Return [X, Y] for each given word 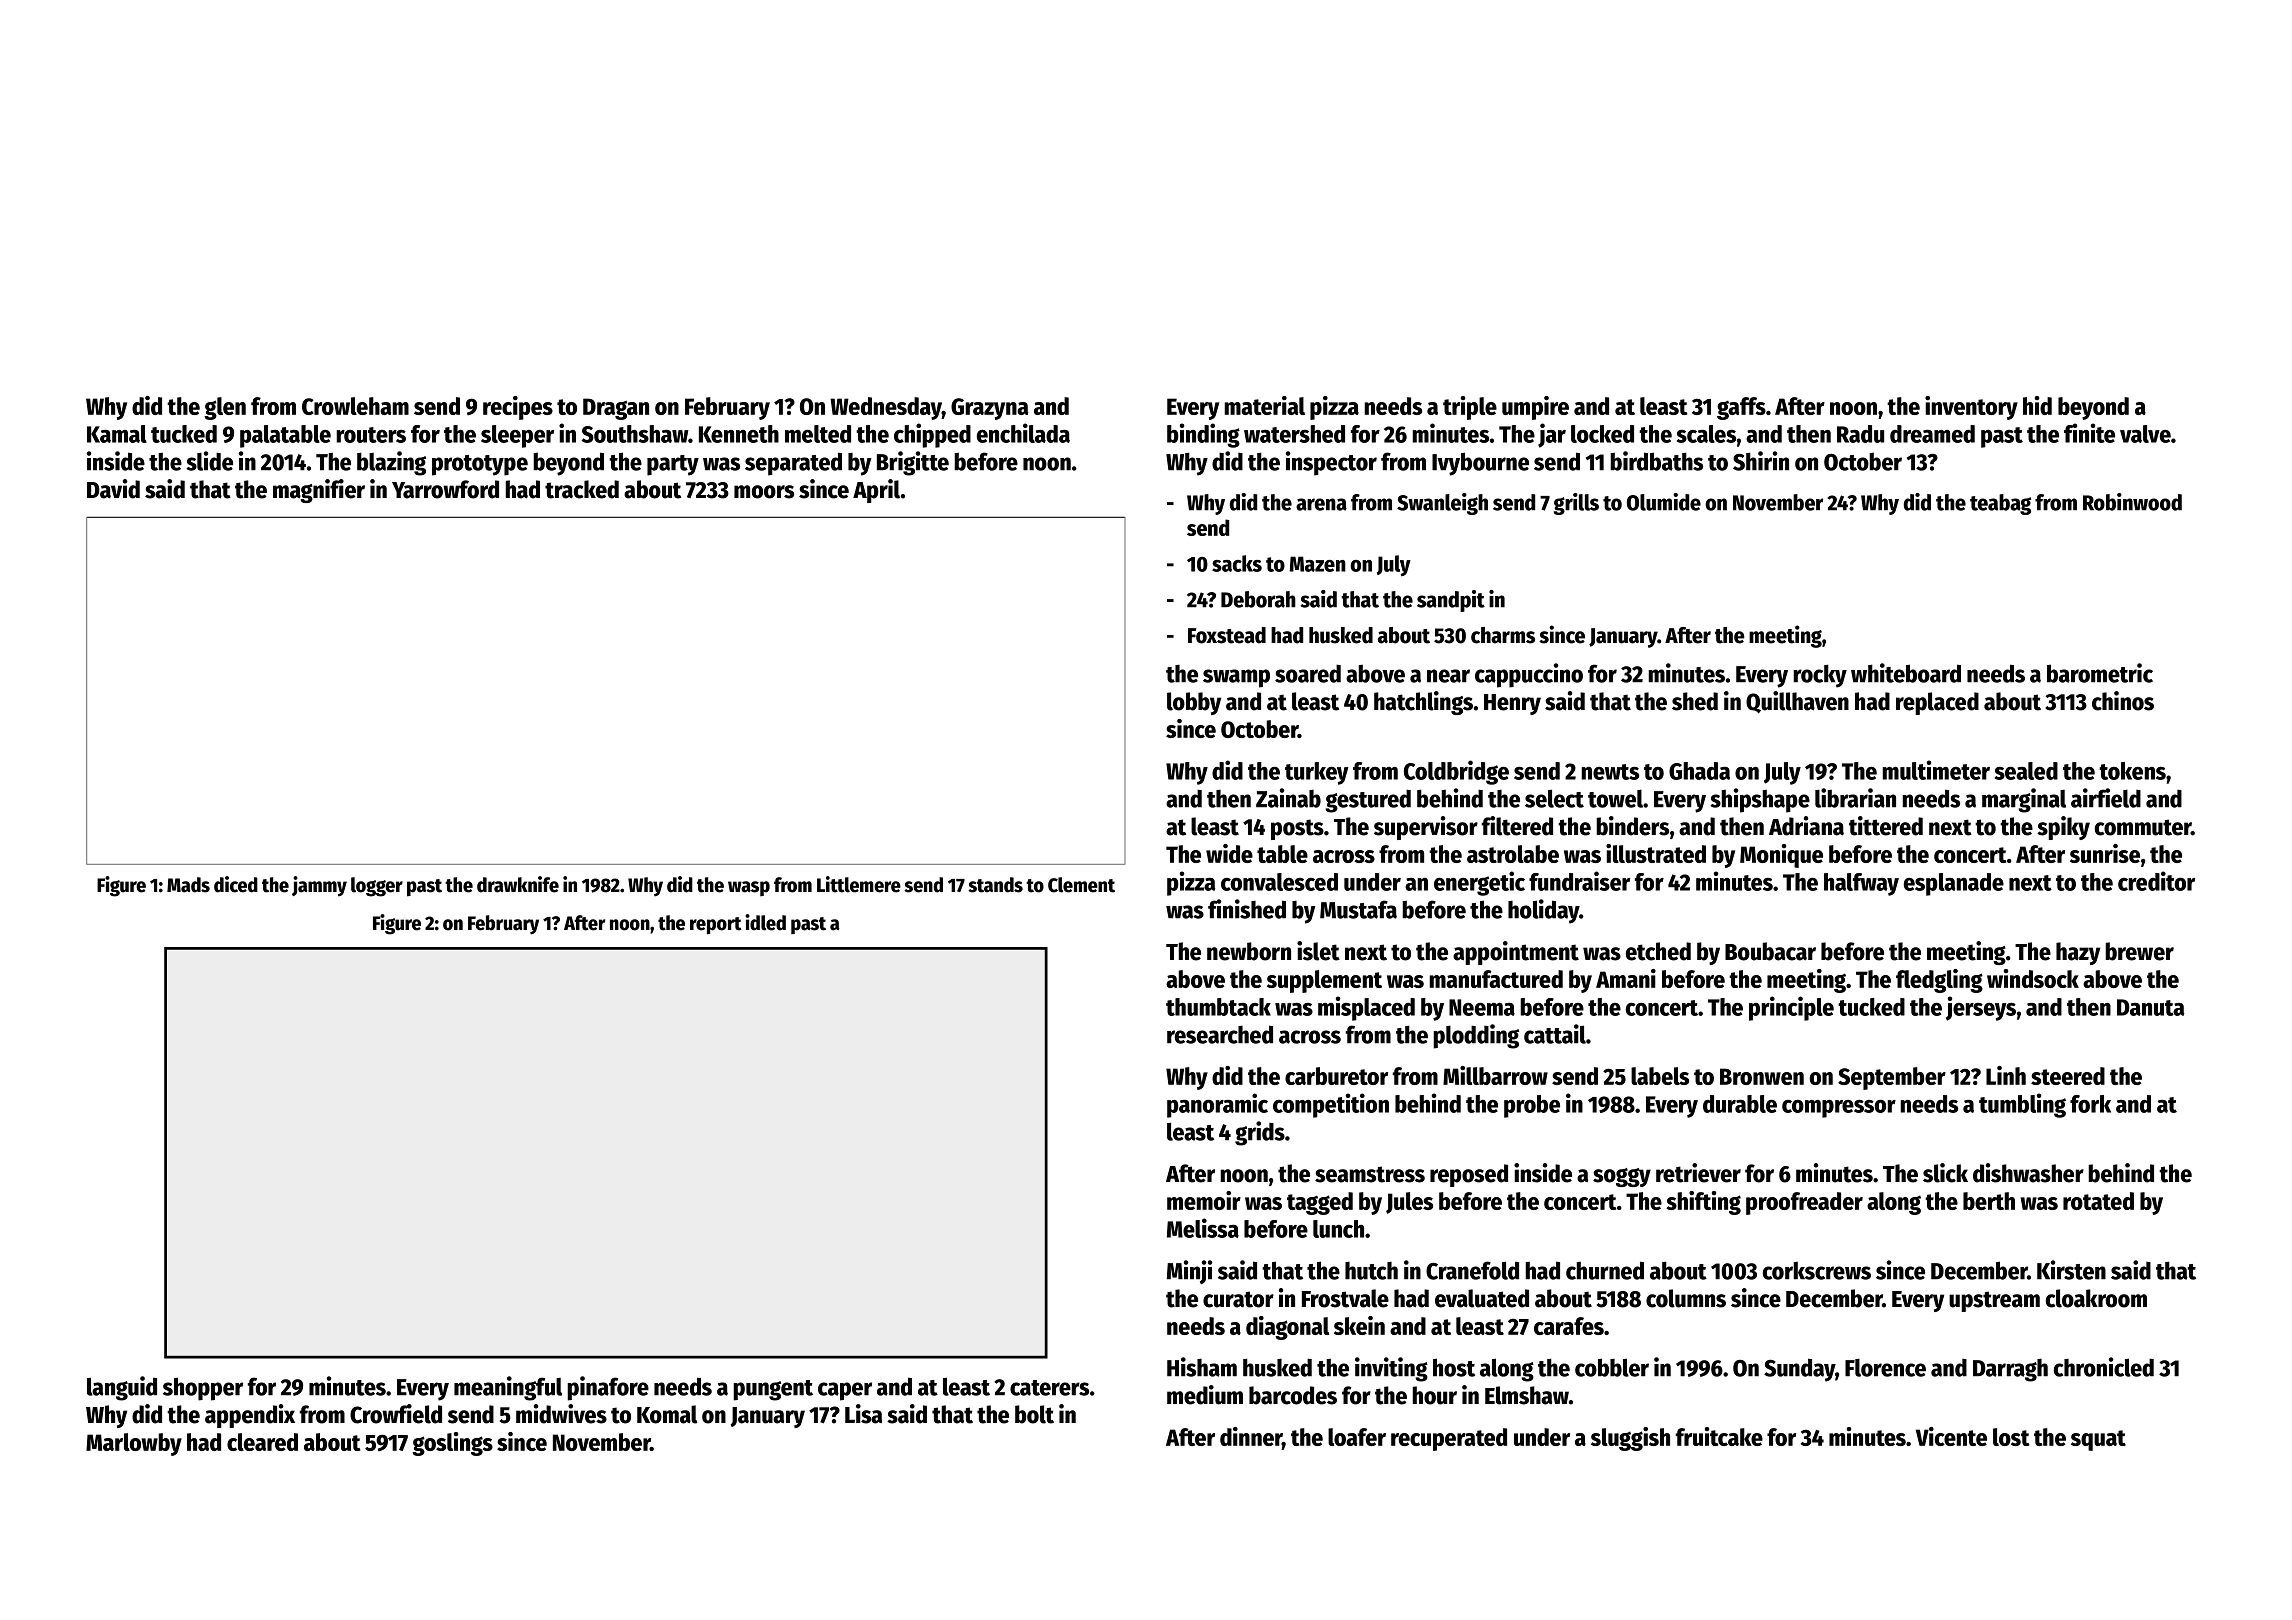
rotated [2098, 1201]
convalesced [1279, 882]
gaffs [1741, 408]
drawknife [518, 884]
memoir [1204, 1200]
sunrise [2105, 853]
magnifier [319, 491]
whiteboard [1906, 673]
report [715, 926]
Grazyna [989, 409]
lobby [1194, 703]
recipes [518, 408]
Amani [1626, 978]
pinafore [608, 1388]
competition [1331, 1105]
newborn [1249, 951]
